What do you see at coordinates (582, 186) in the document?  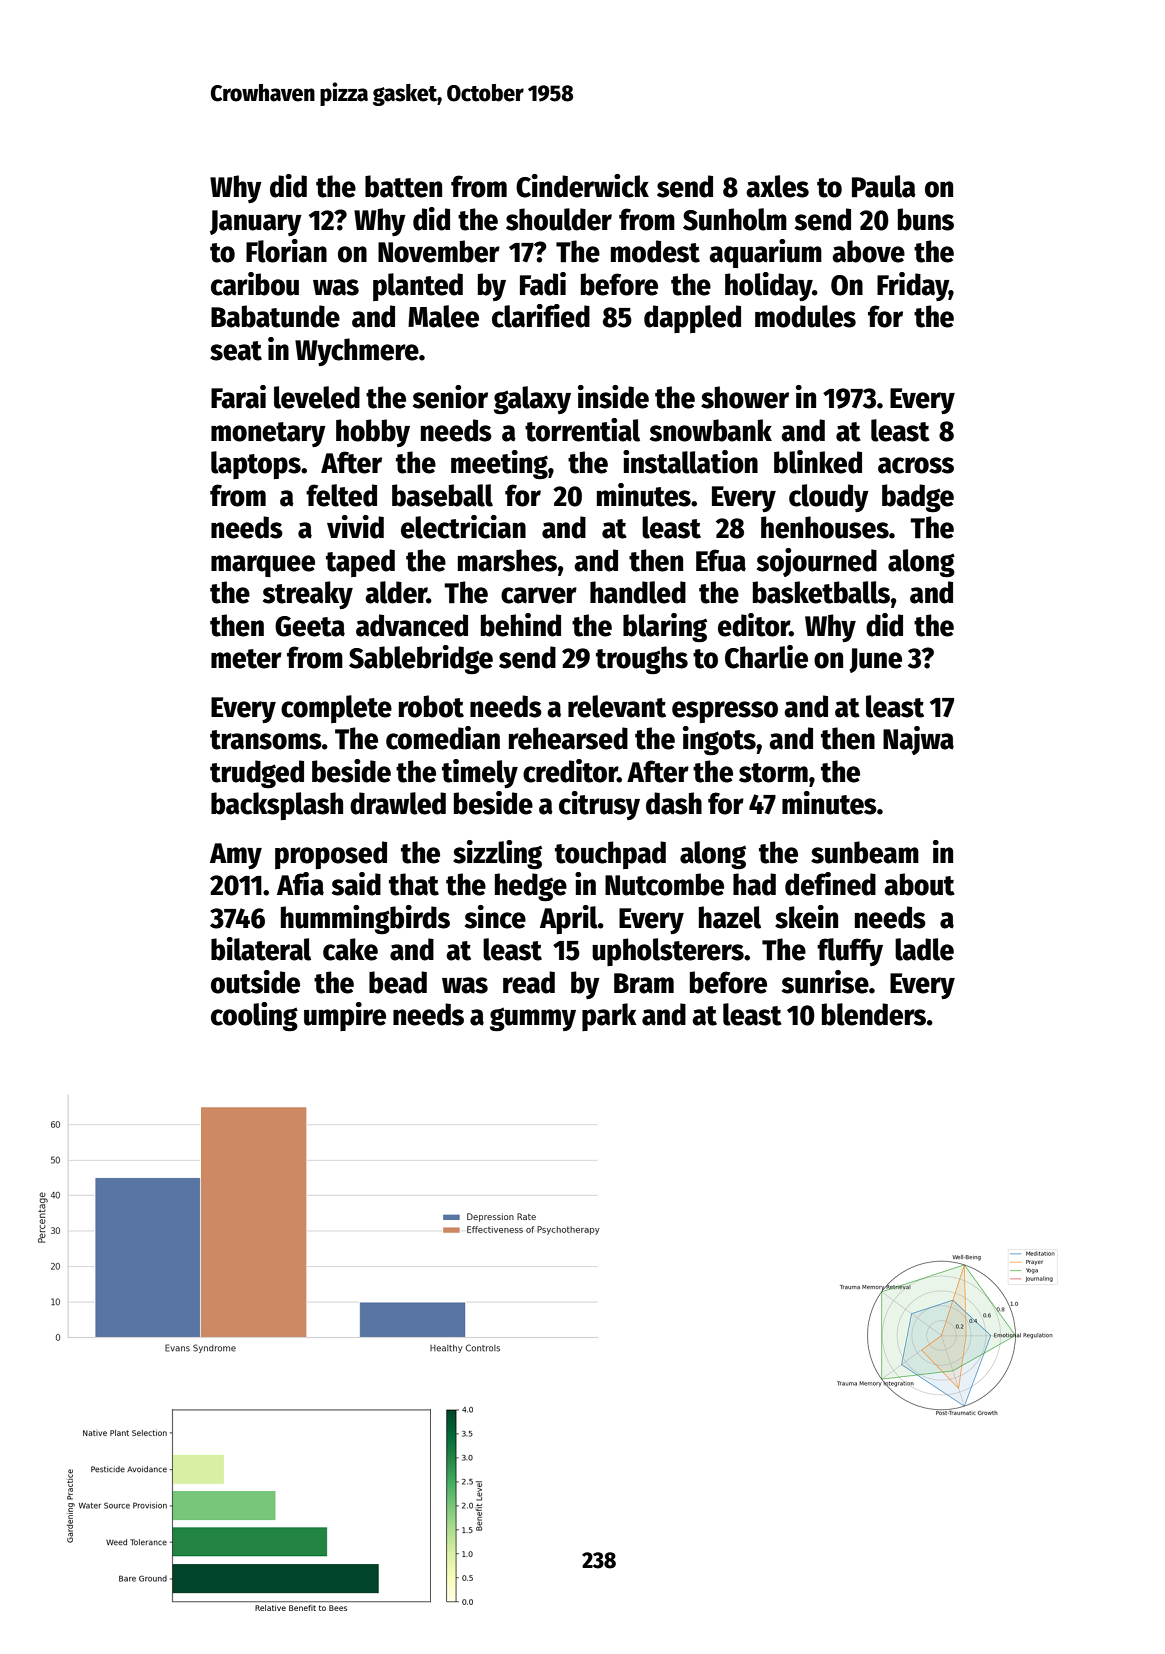 I see `Cinderwick` at bounding box center [582, 186].
